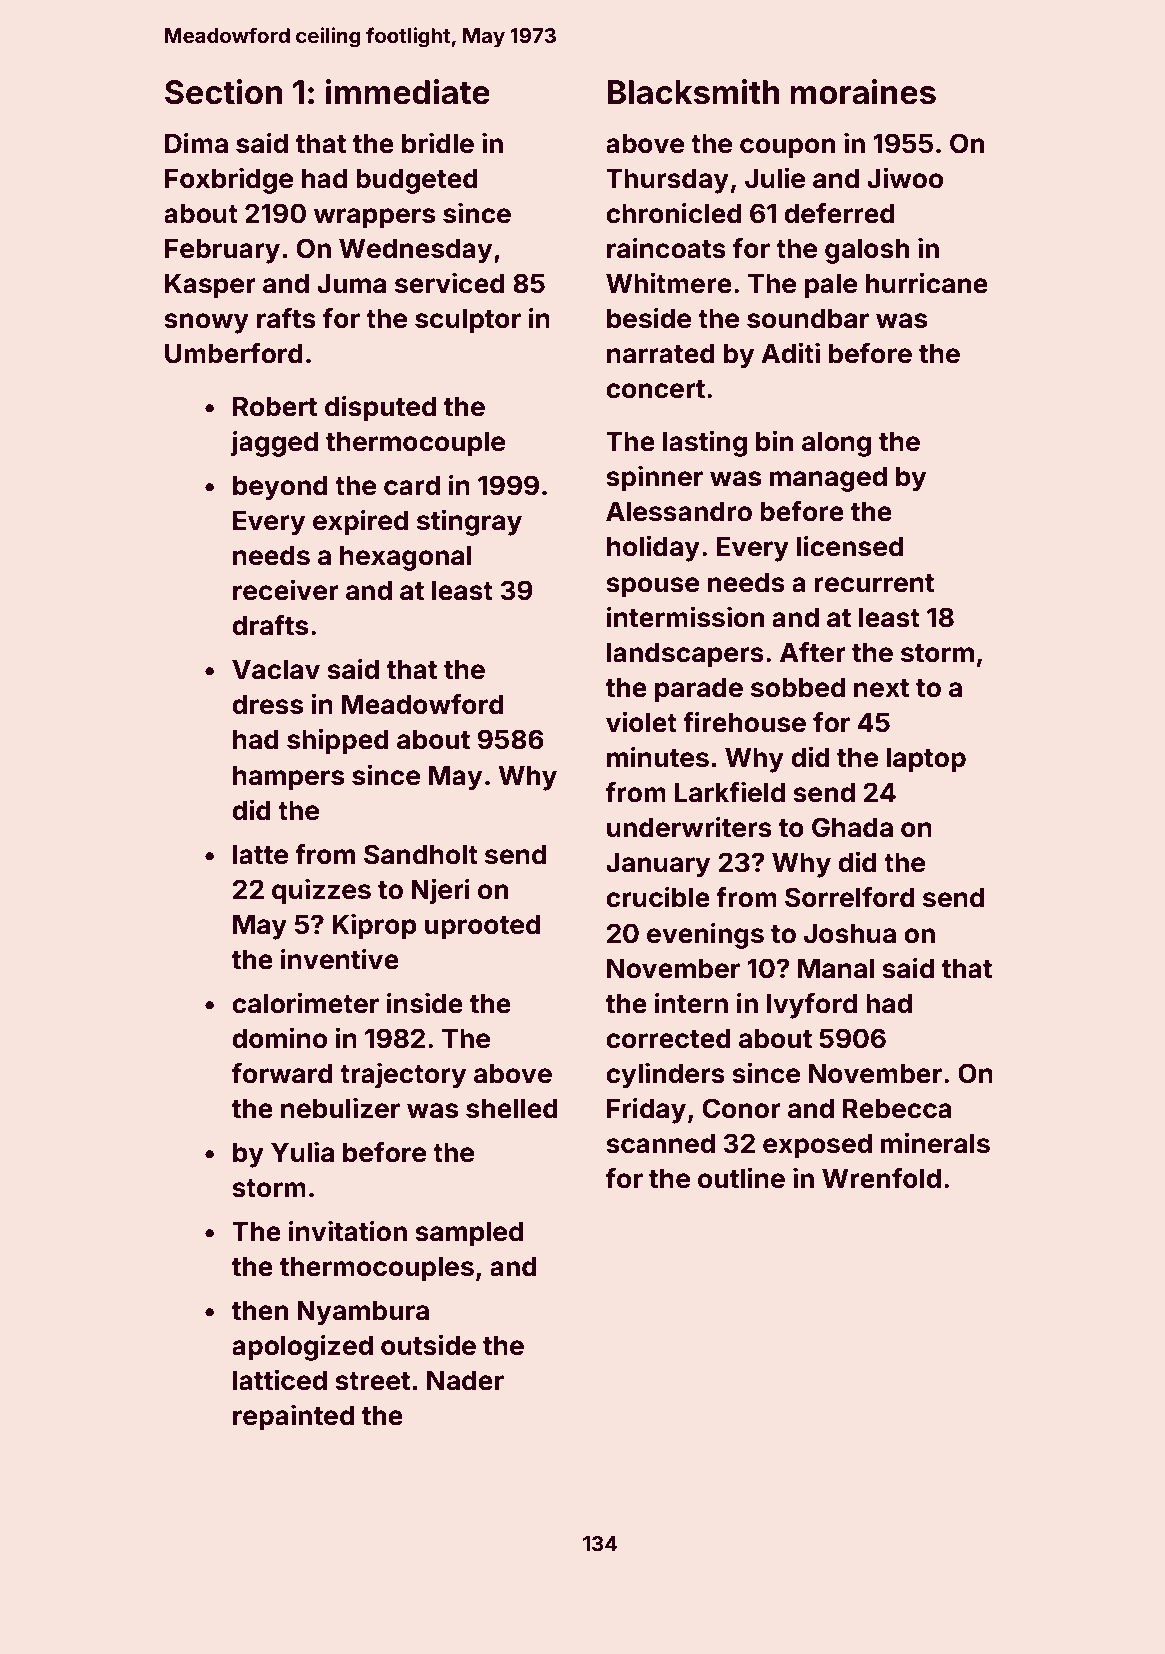  What do you see at coordinates (512, 1109) in the document?
I see `shelled` at bounding box center [512, 1109].
